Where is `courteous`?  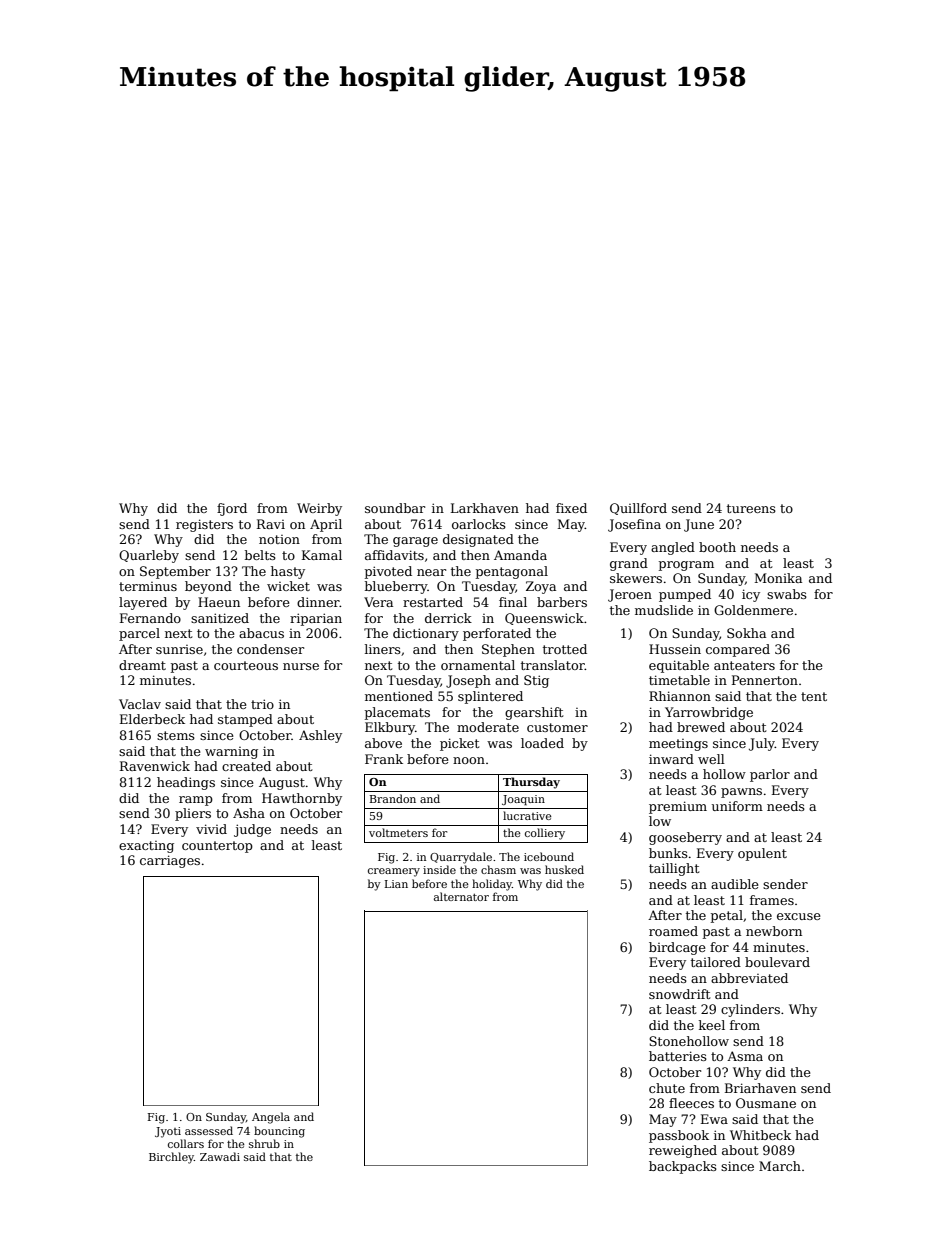 courteous is located at coordinates (246, 665).
